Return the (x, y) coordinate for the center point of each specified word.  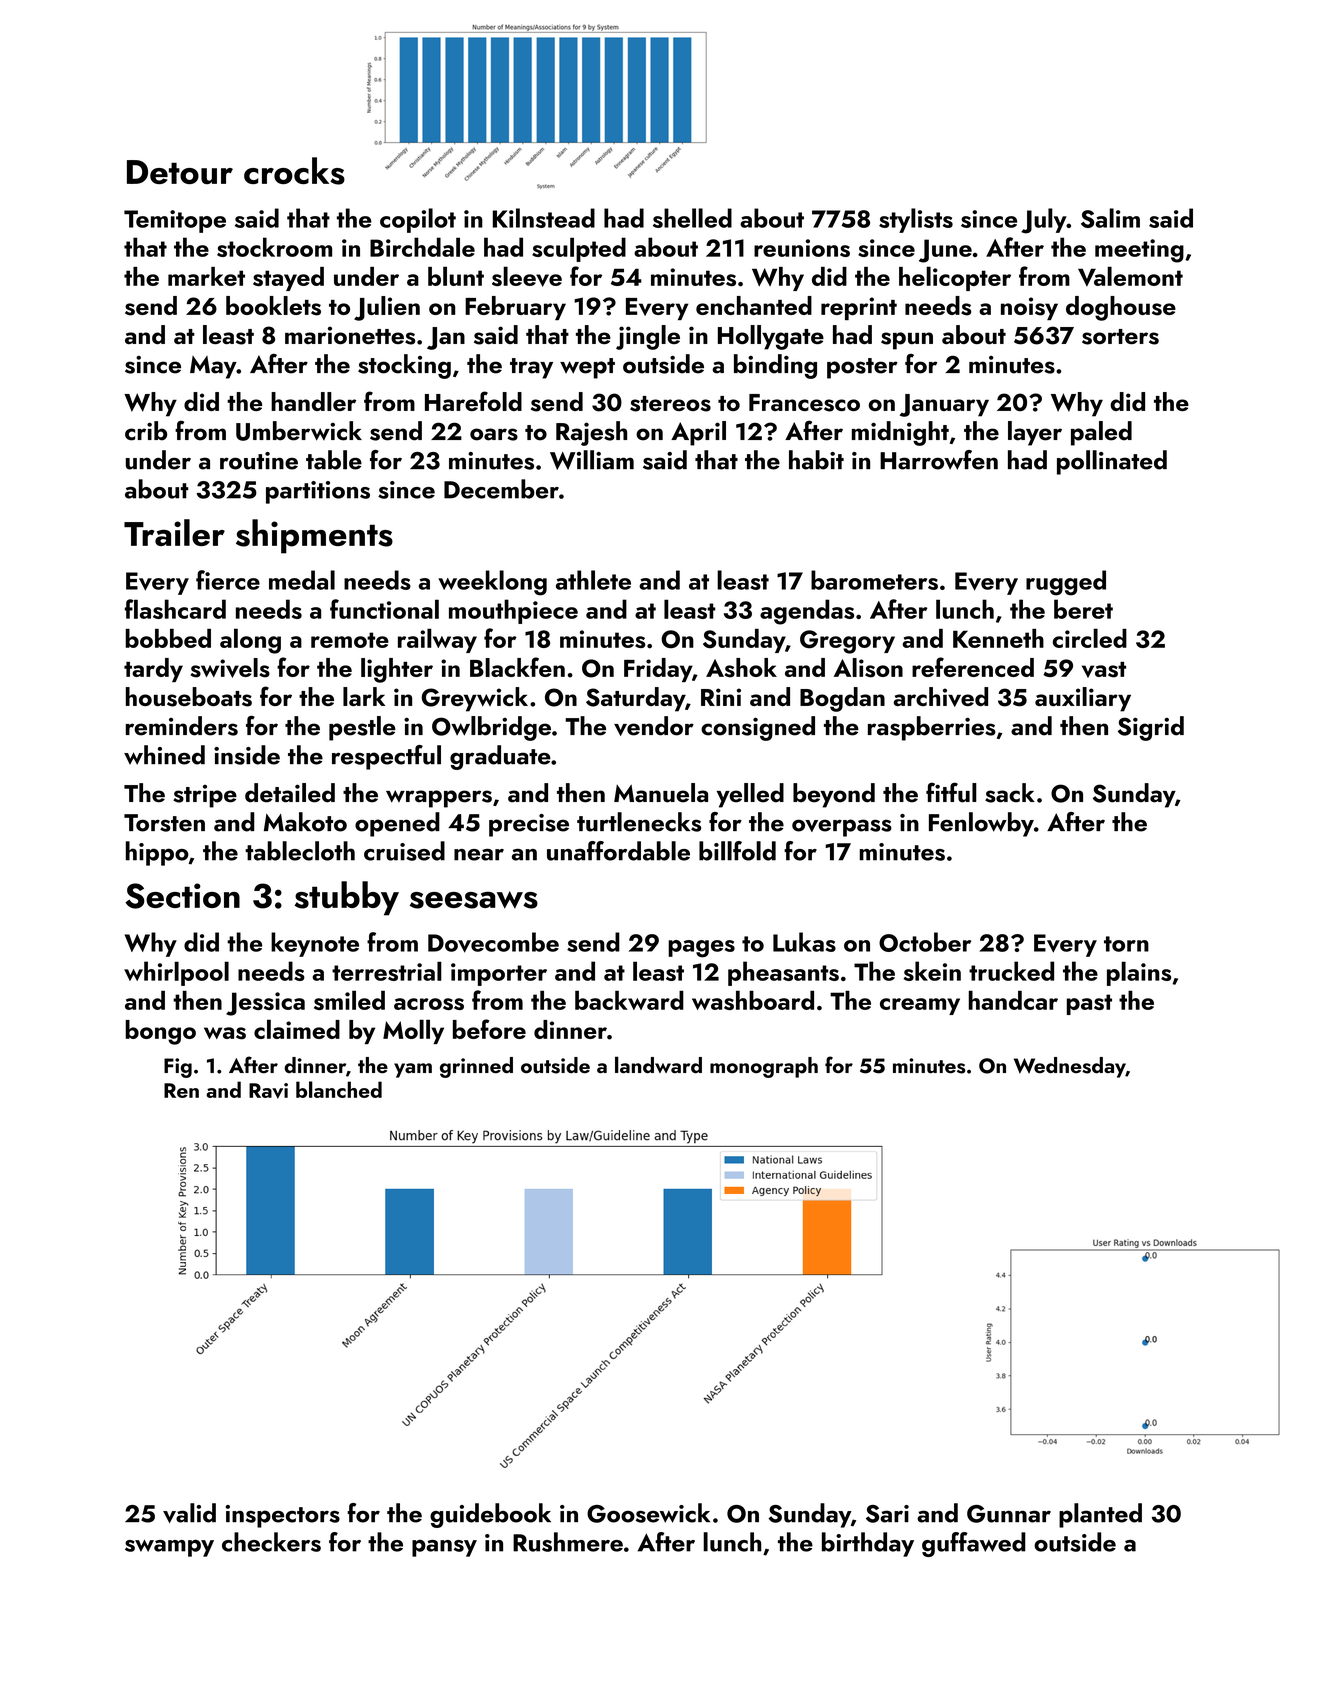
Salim (1110, 218)
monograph (764, 1067)
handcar (1013, 1000)
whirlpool (176, 973)
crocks (294, 171)
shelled (692, 218)
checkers (271, 1542)
